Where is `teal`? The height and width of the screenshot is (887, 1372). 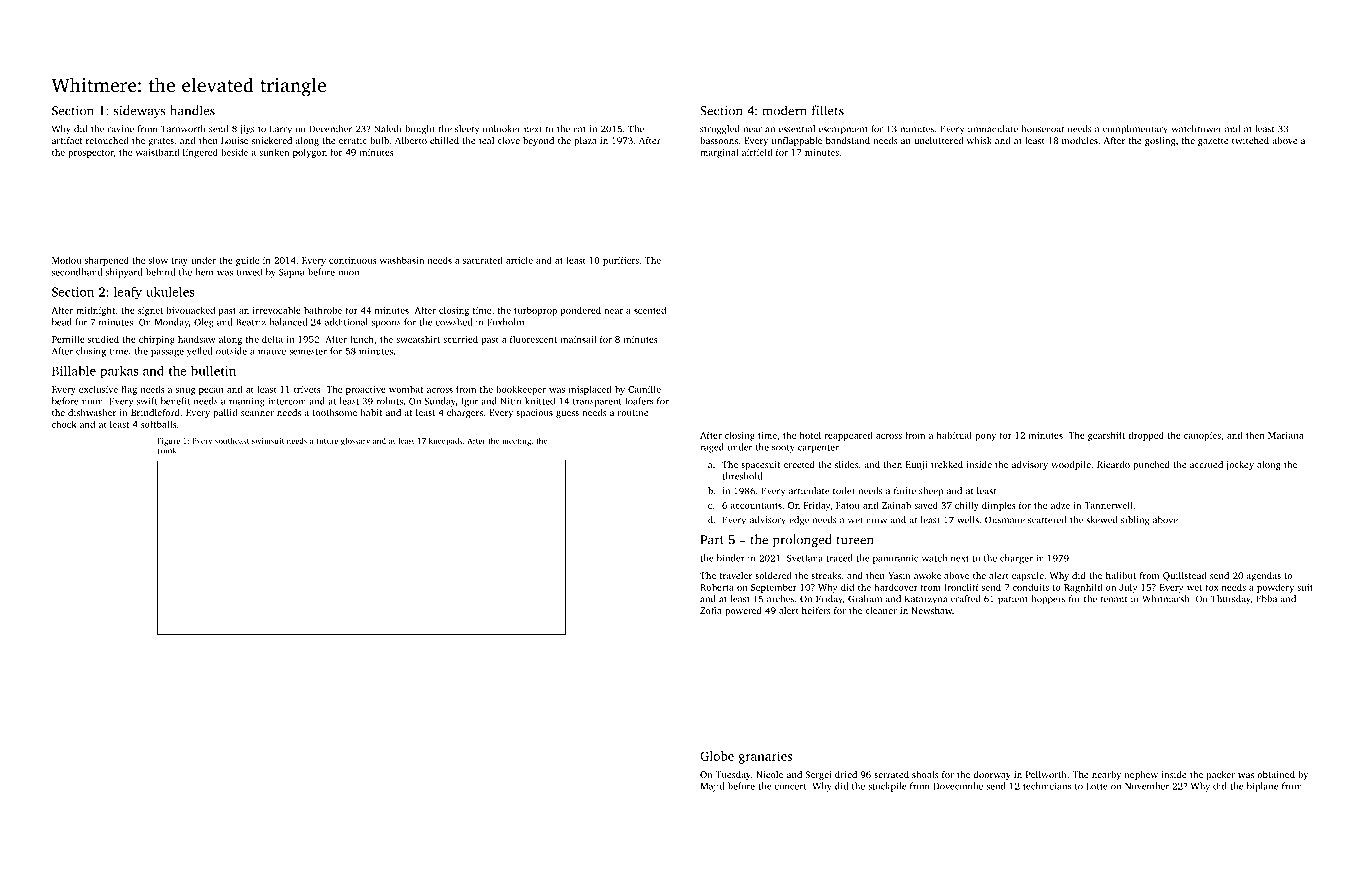 teal is located at coordinates (486, 140).
